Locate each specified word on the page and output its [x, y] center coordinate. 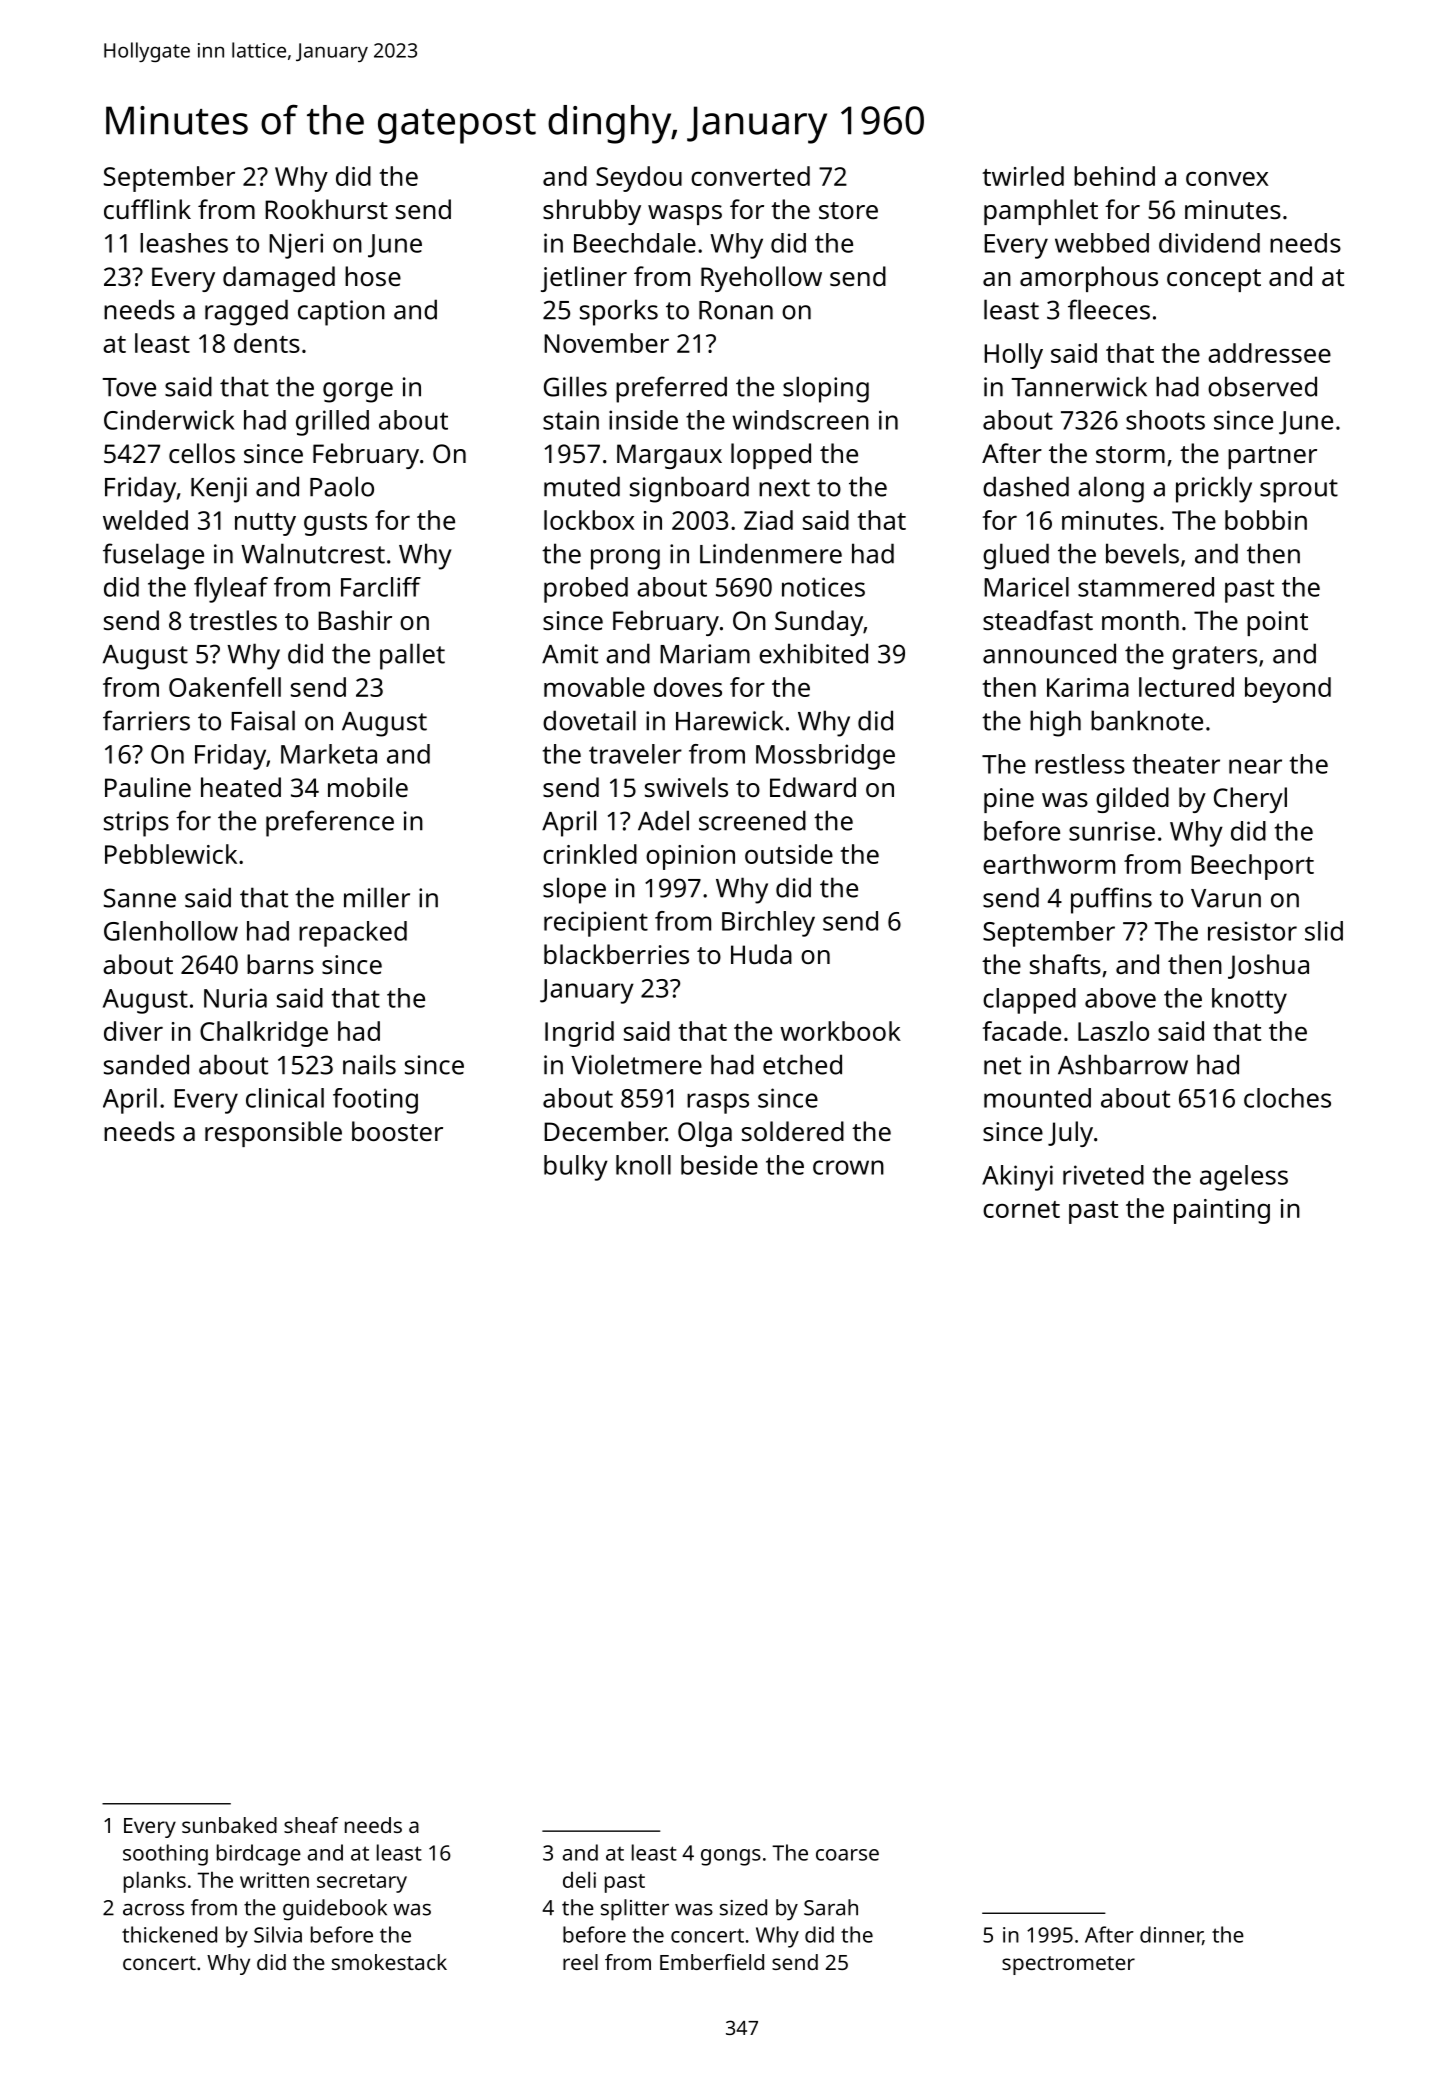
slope [574, 890]
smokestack [389, 1962]
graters [1214, 658]
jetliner [584, 279]
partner [1272, 457]
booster [397, 1131]
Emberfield [712, 1962]
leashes [184, 243]
